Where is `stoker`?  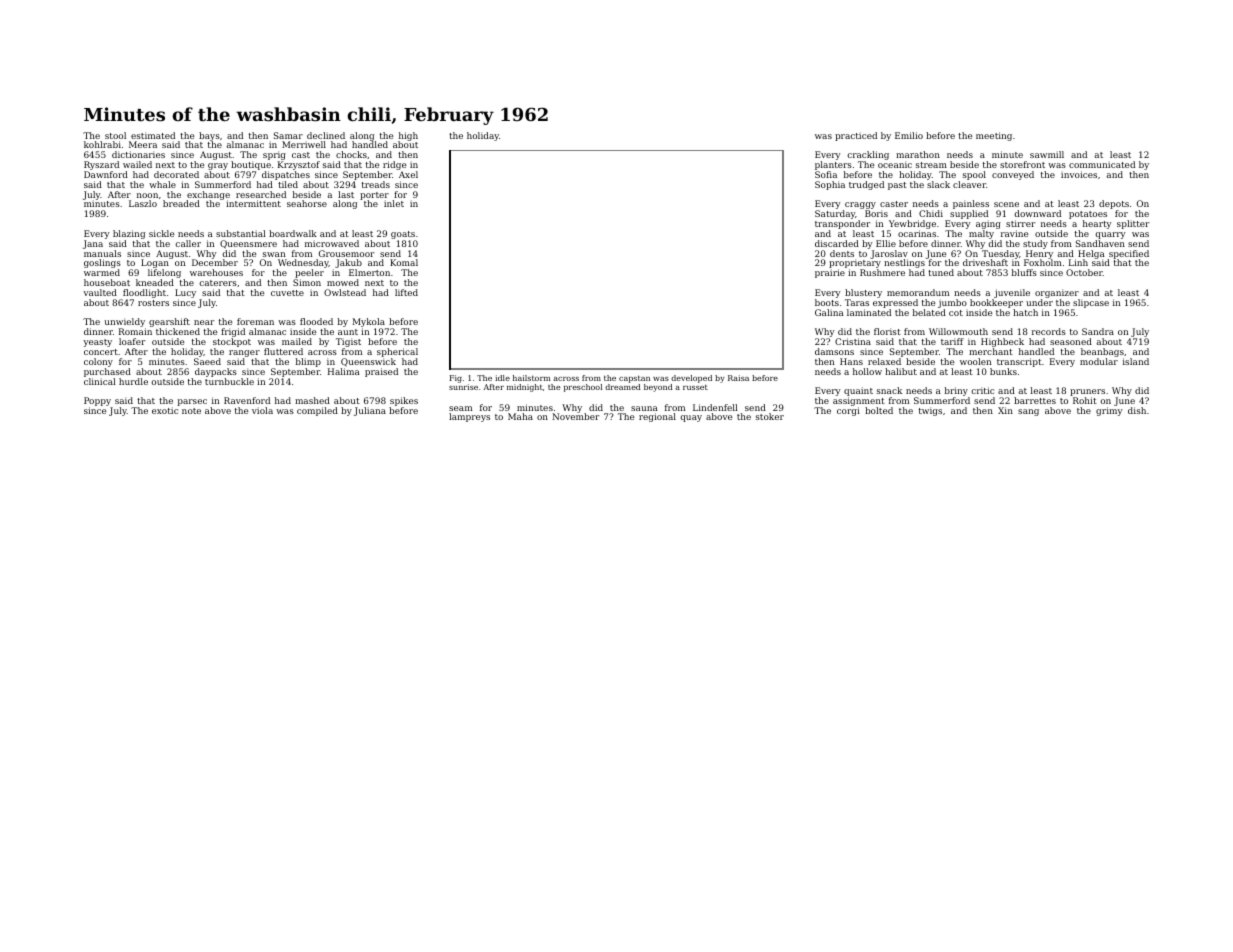
stoker is located at coordinates (770, 416).
